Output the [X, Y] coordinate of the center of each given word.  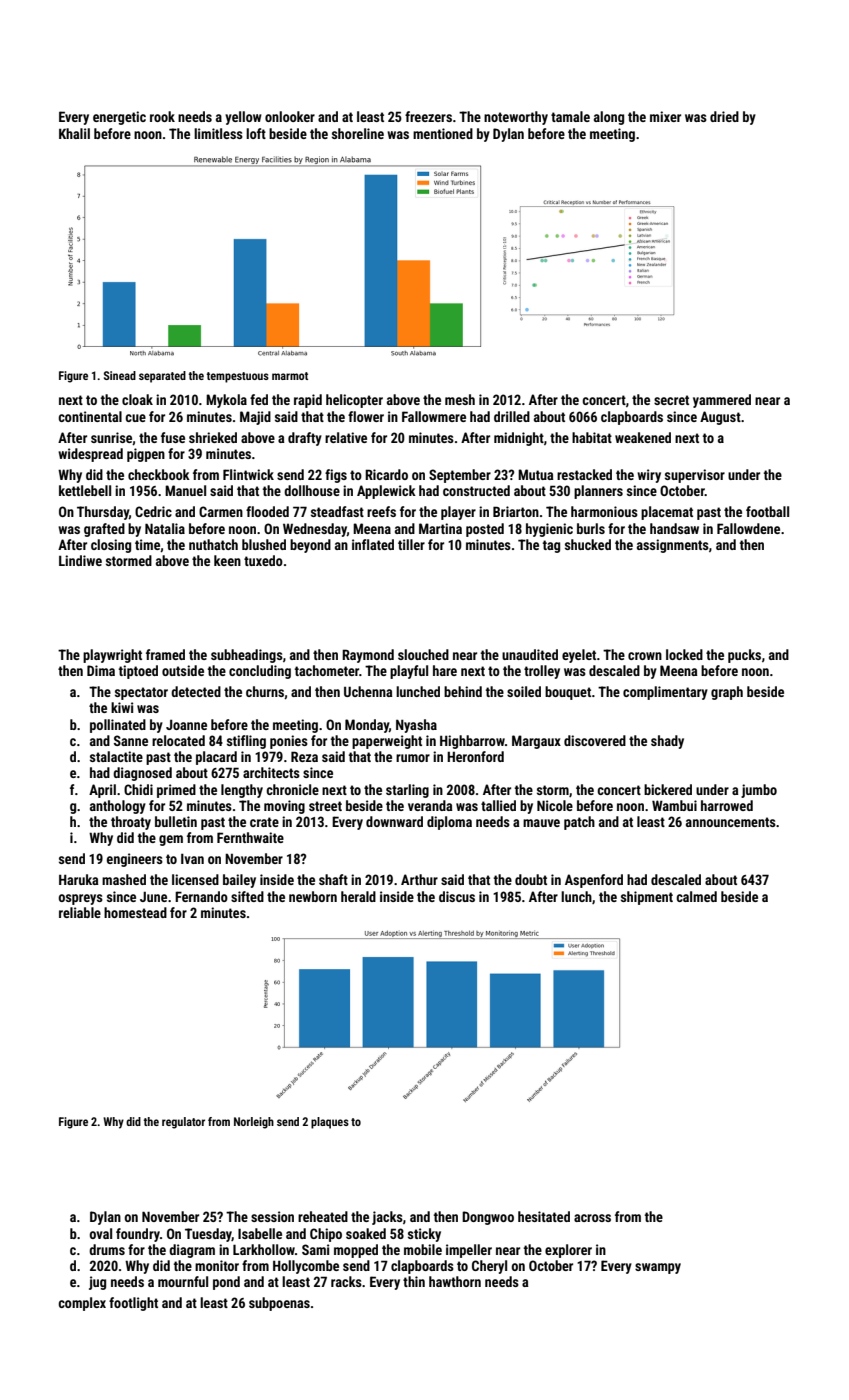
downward [394, 821]
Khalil [74, 133]
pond [226, 1283]
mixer [665, 116]
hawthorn [455, 1281]
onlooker [290, 116]
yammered [722, 401]
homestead [135, 912]
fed [259, 399]
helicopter [354, 401]
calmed [696, 896]
